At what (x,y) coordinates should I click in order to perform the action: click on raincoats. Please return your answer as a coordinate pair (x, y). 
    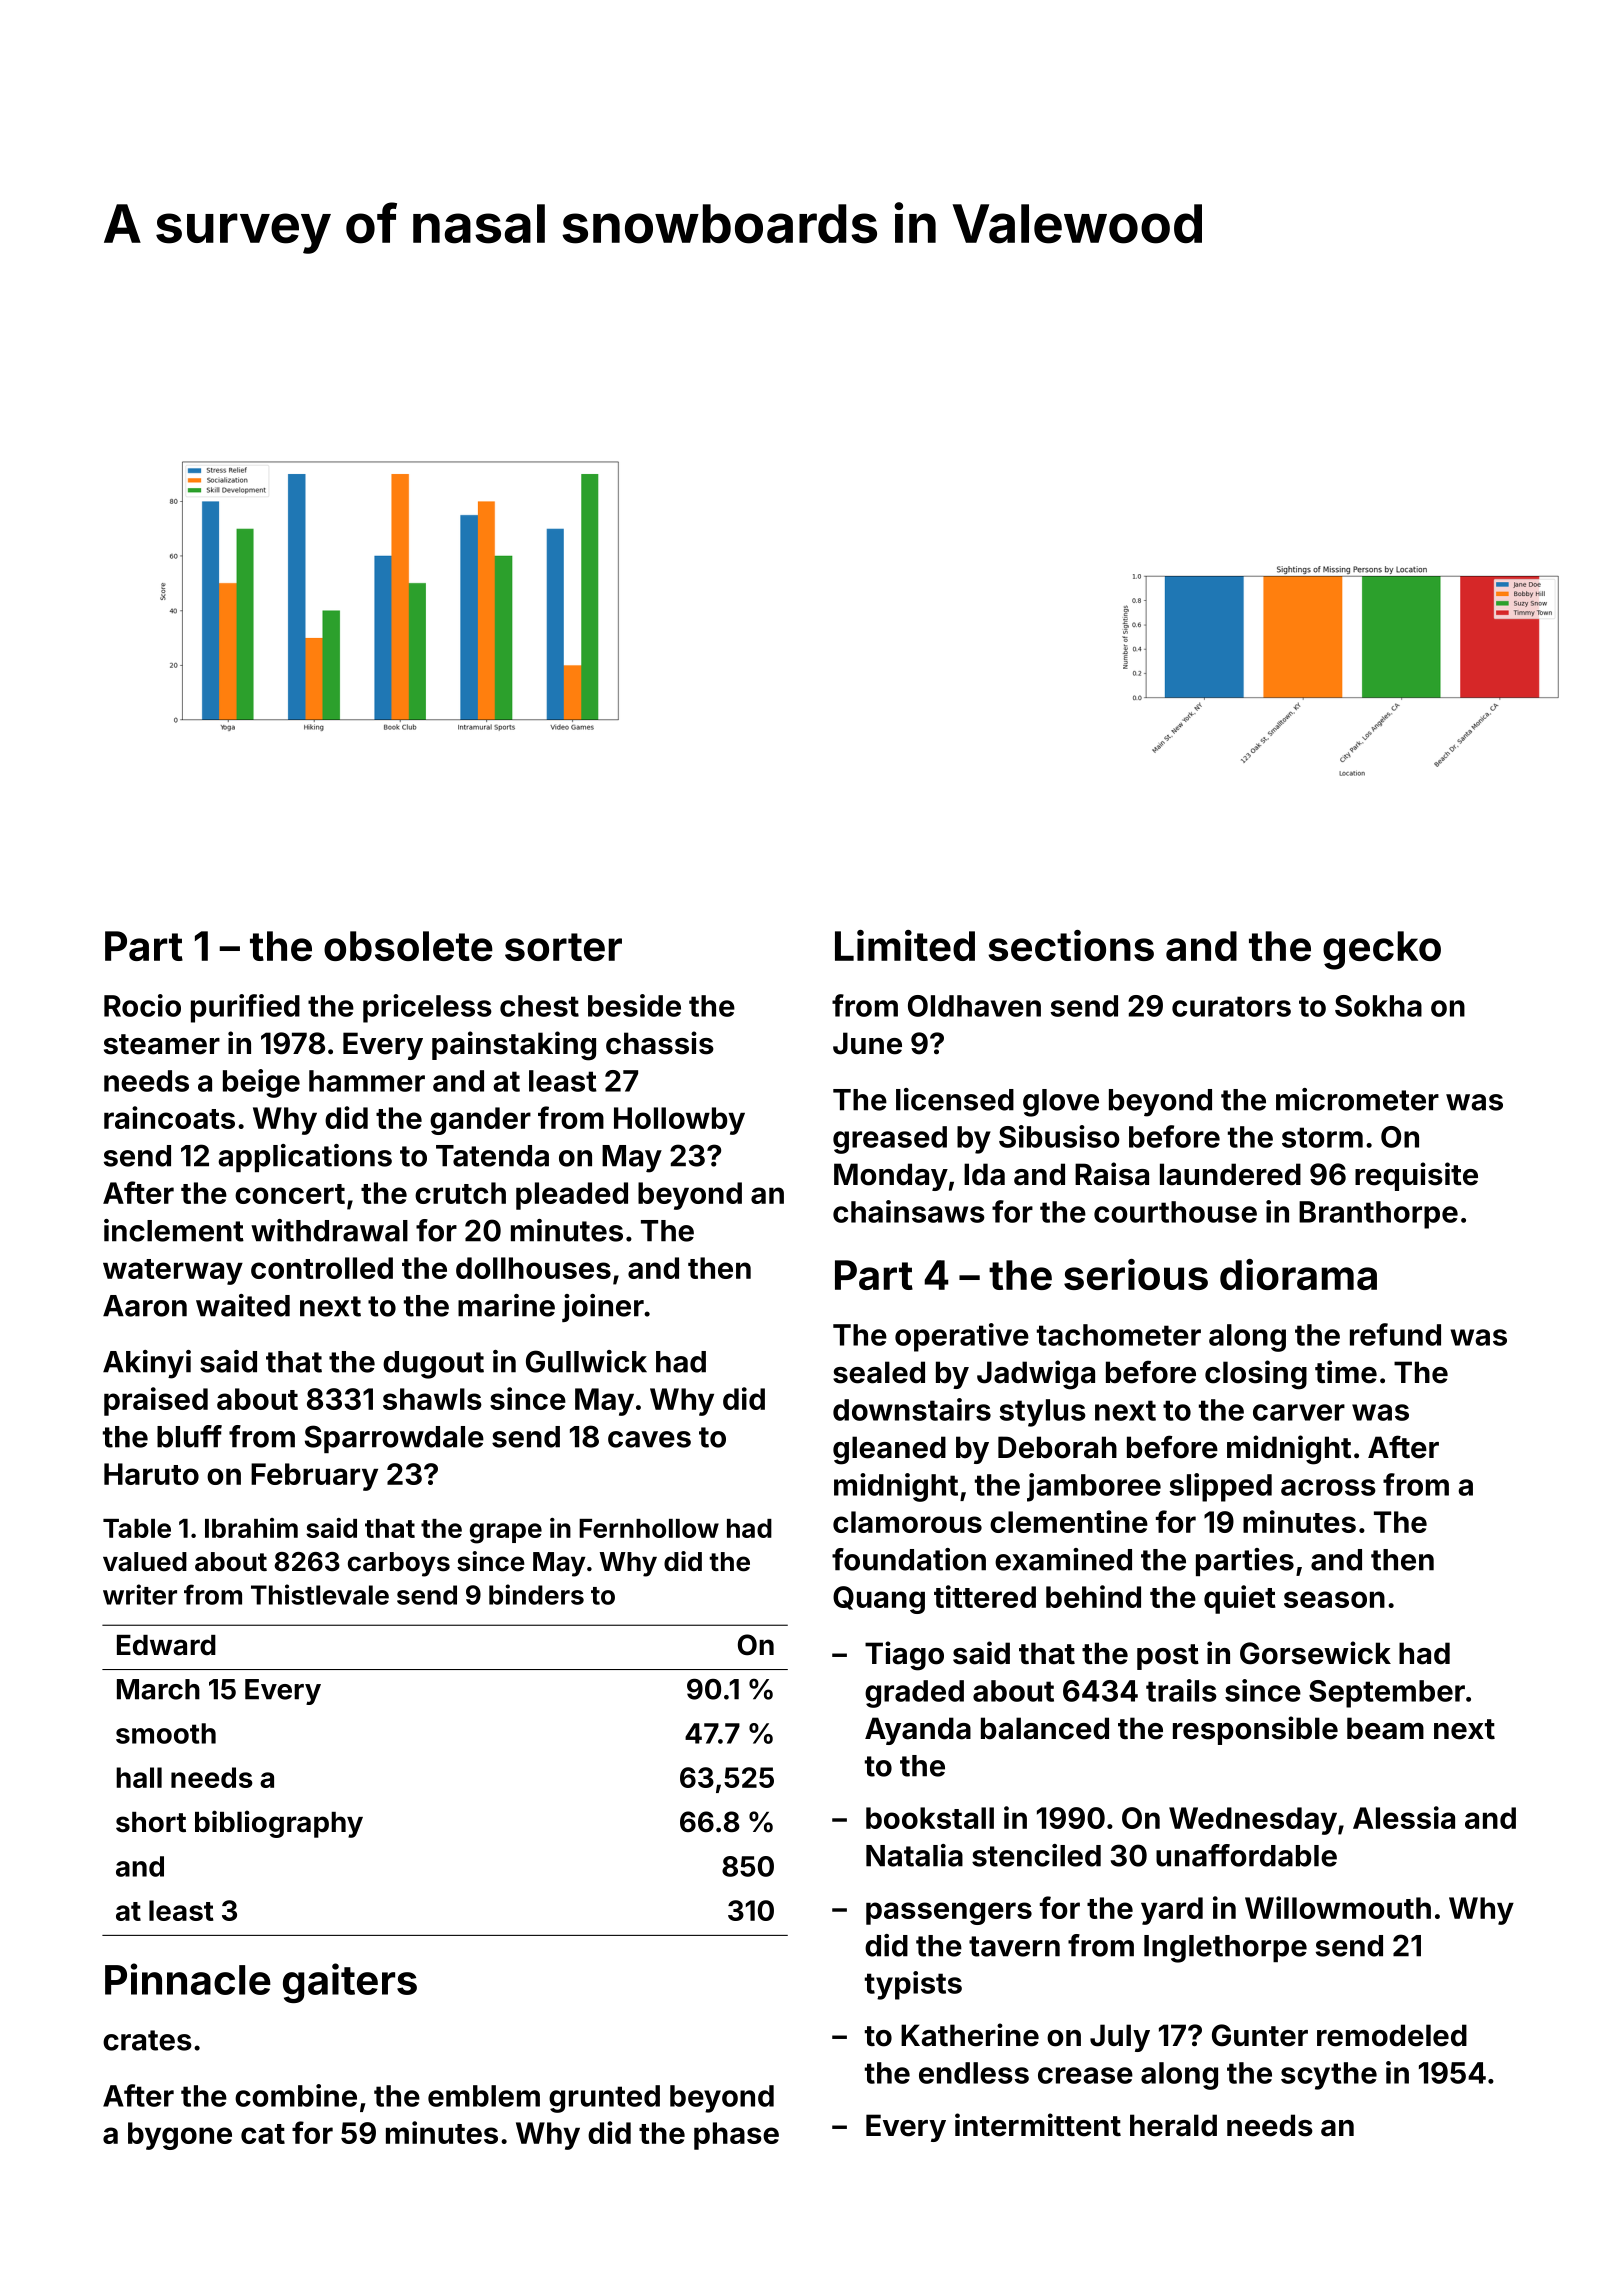
    Looking at the image, I should click on (169, 1117).
